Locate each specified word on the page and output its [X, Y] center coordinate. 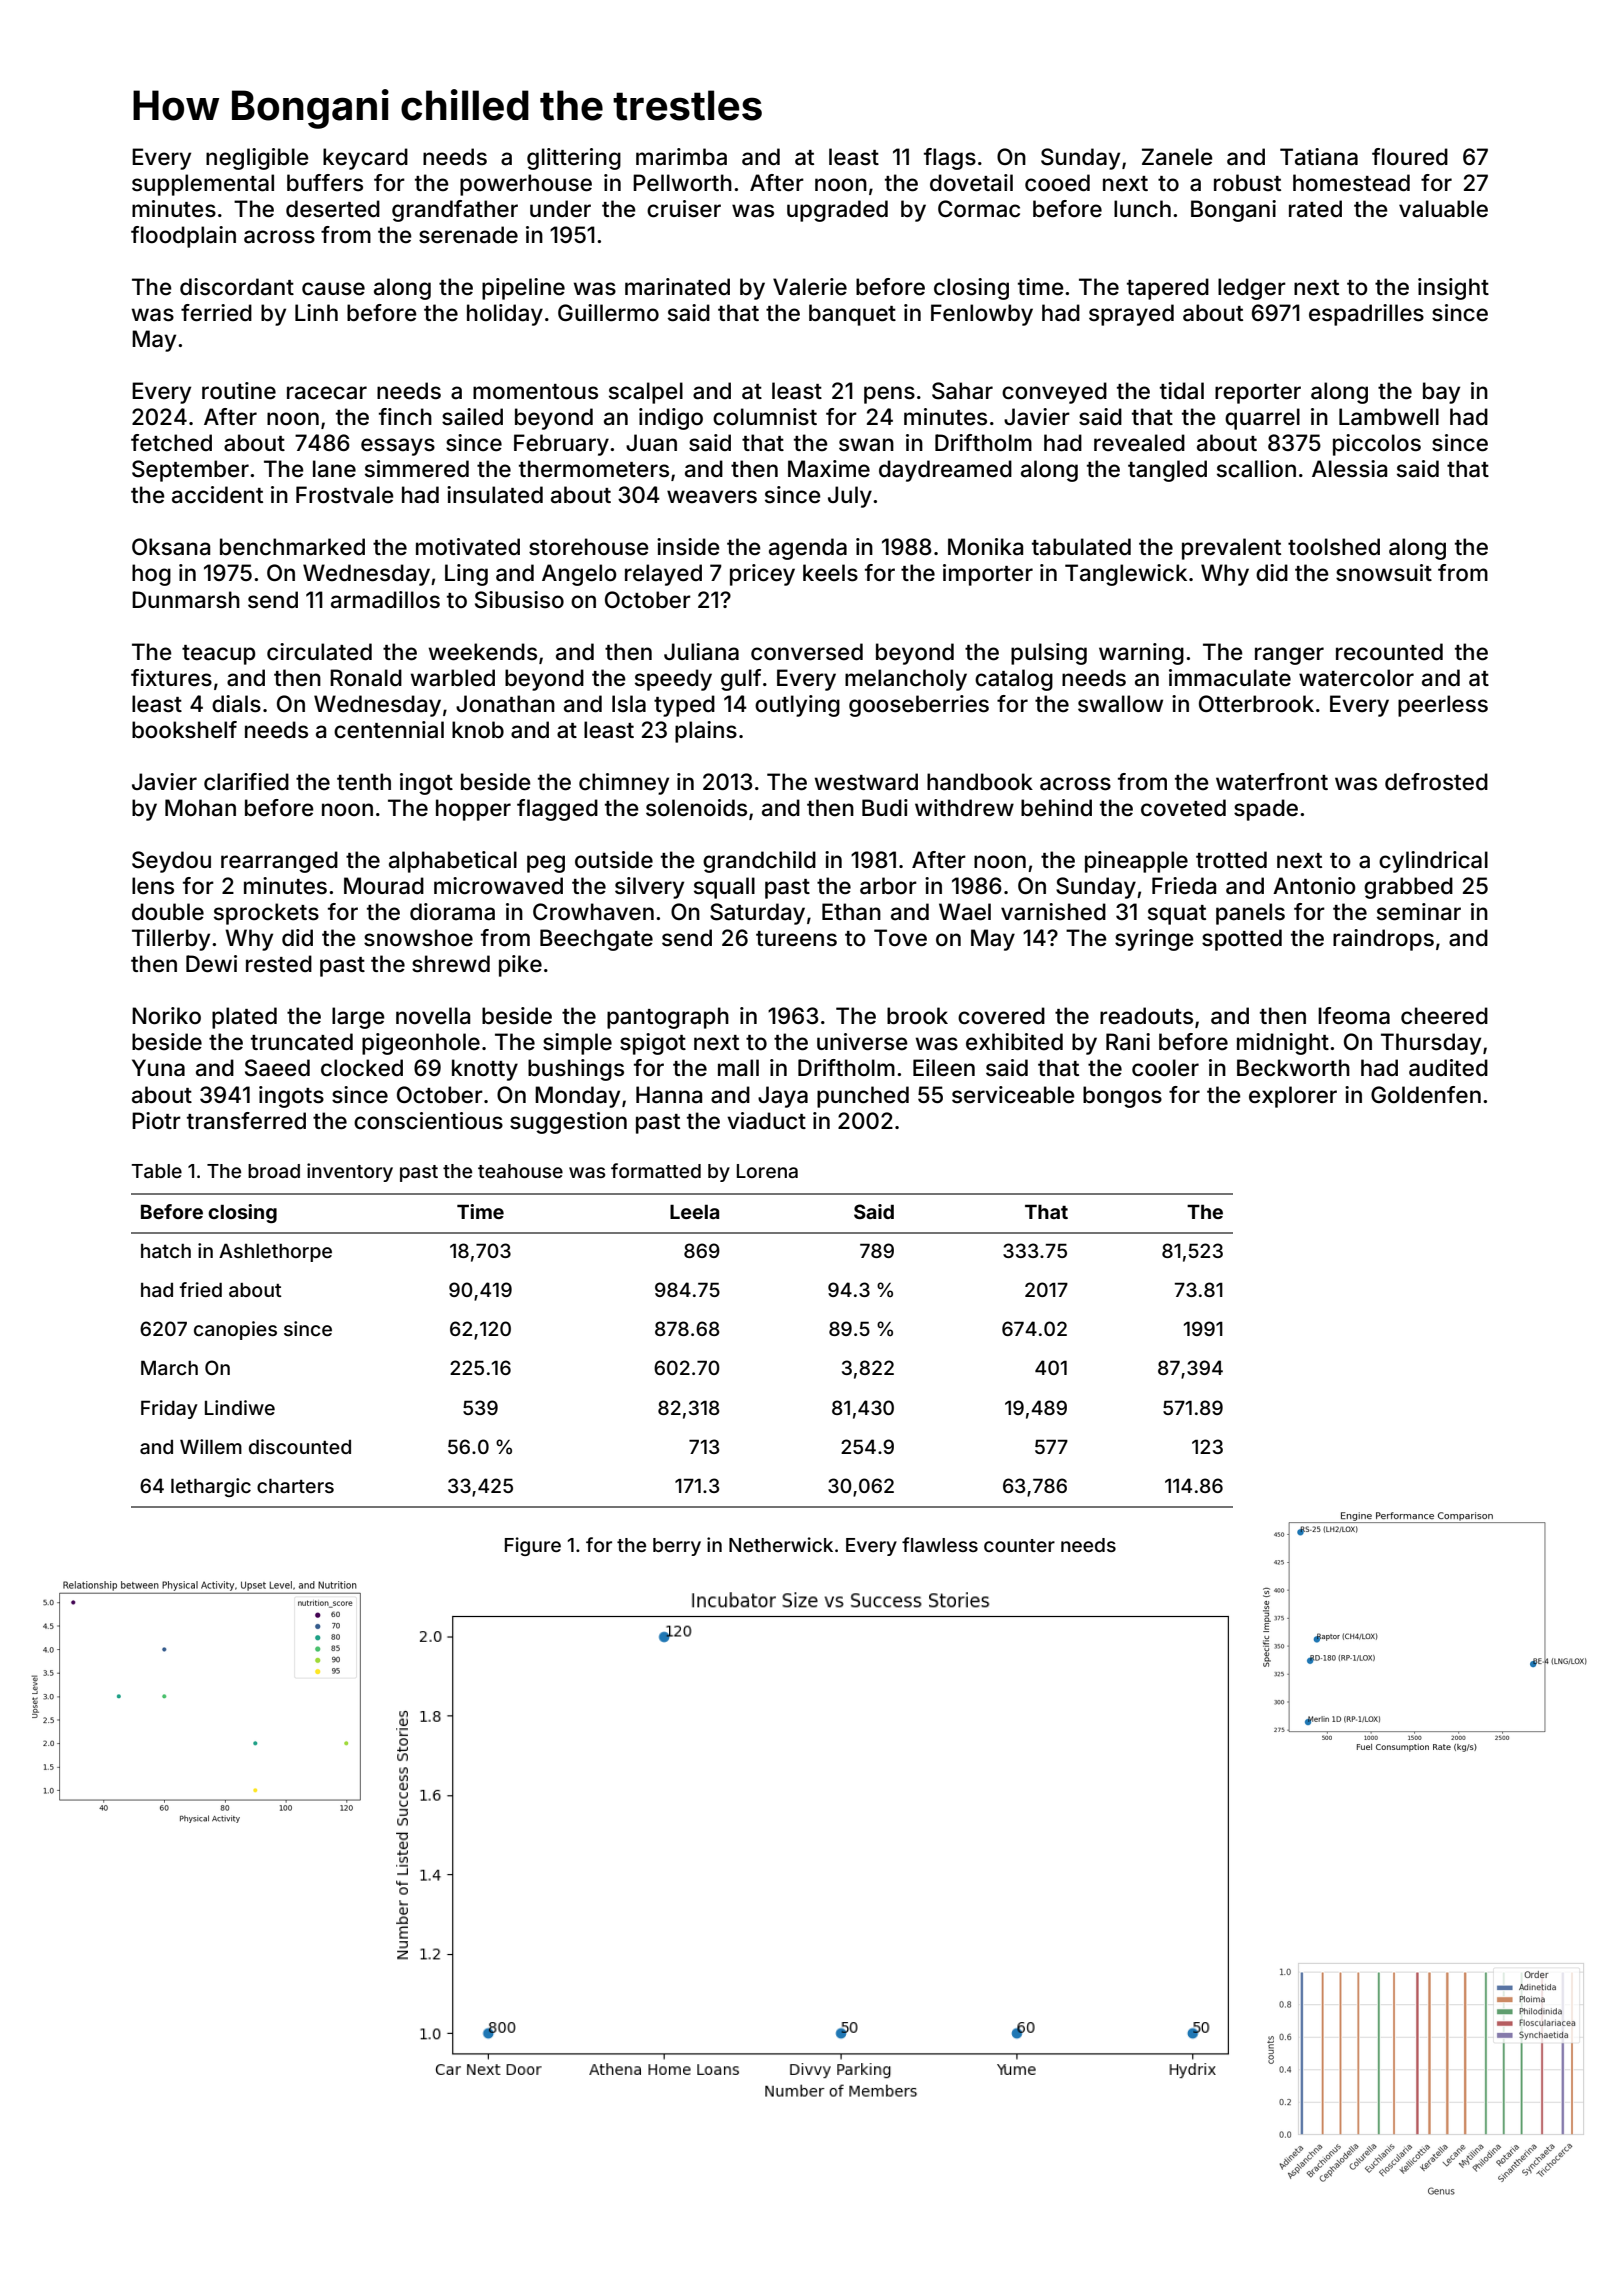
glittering [574, 159]
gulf [741, 680]
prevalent [1231, 549]
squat [1177, 915]
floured [1410, 157]
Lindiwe [240, 1407]
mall [738, 1068]
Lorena [767, 1171]
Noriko [166, 1016]
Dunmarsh [186, 600]
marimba [681, 157]
